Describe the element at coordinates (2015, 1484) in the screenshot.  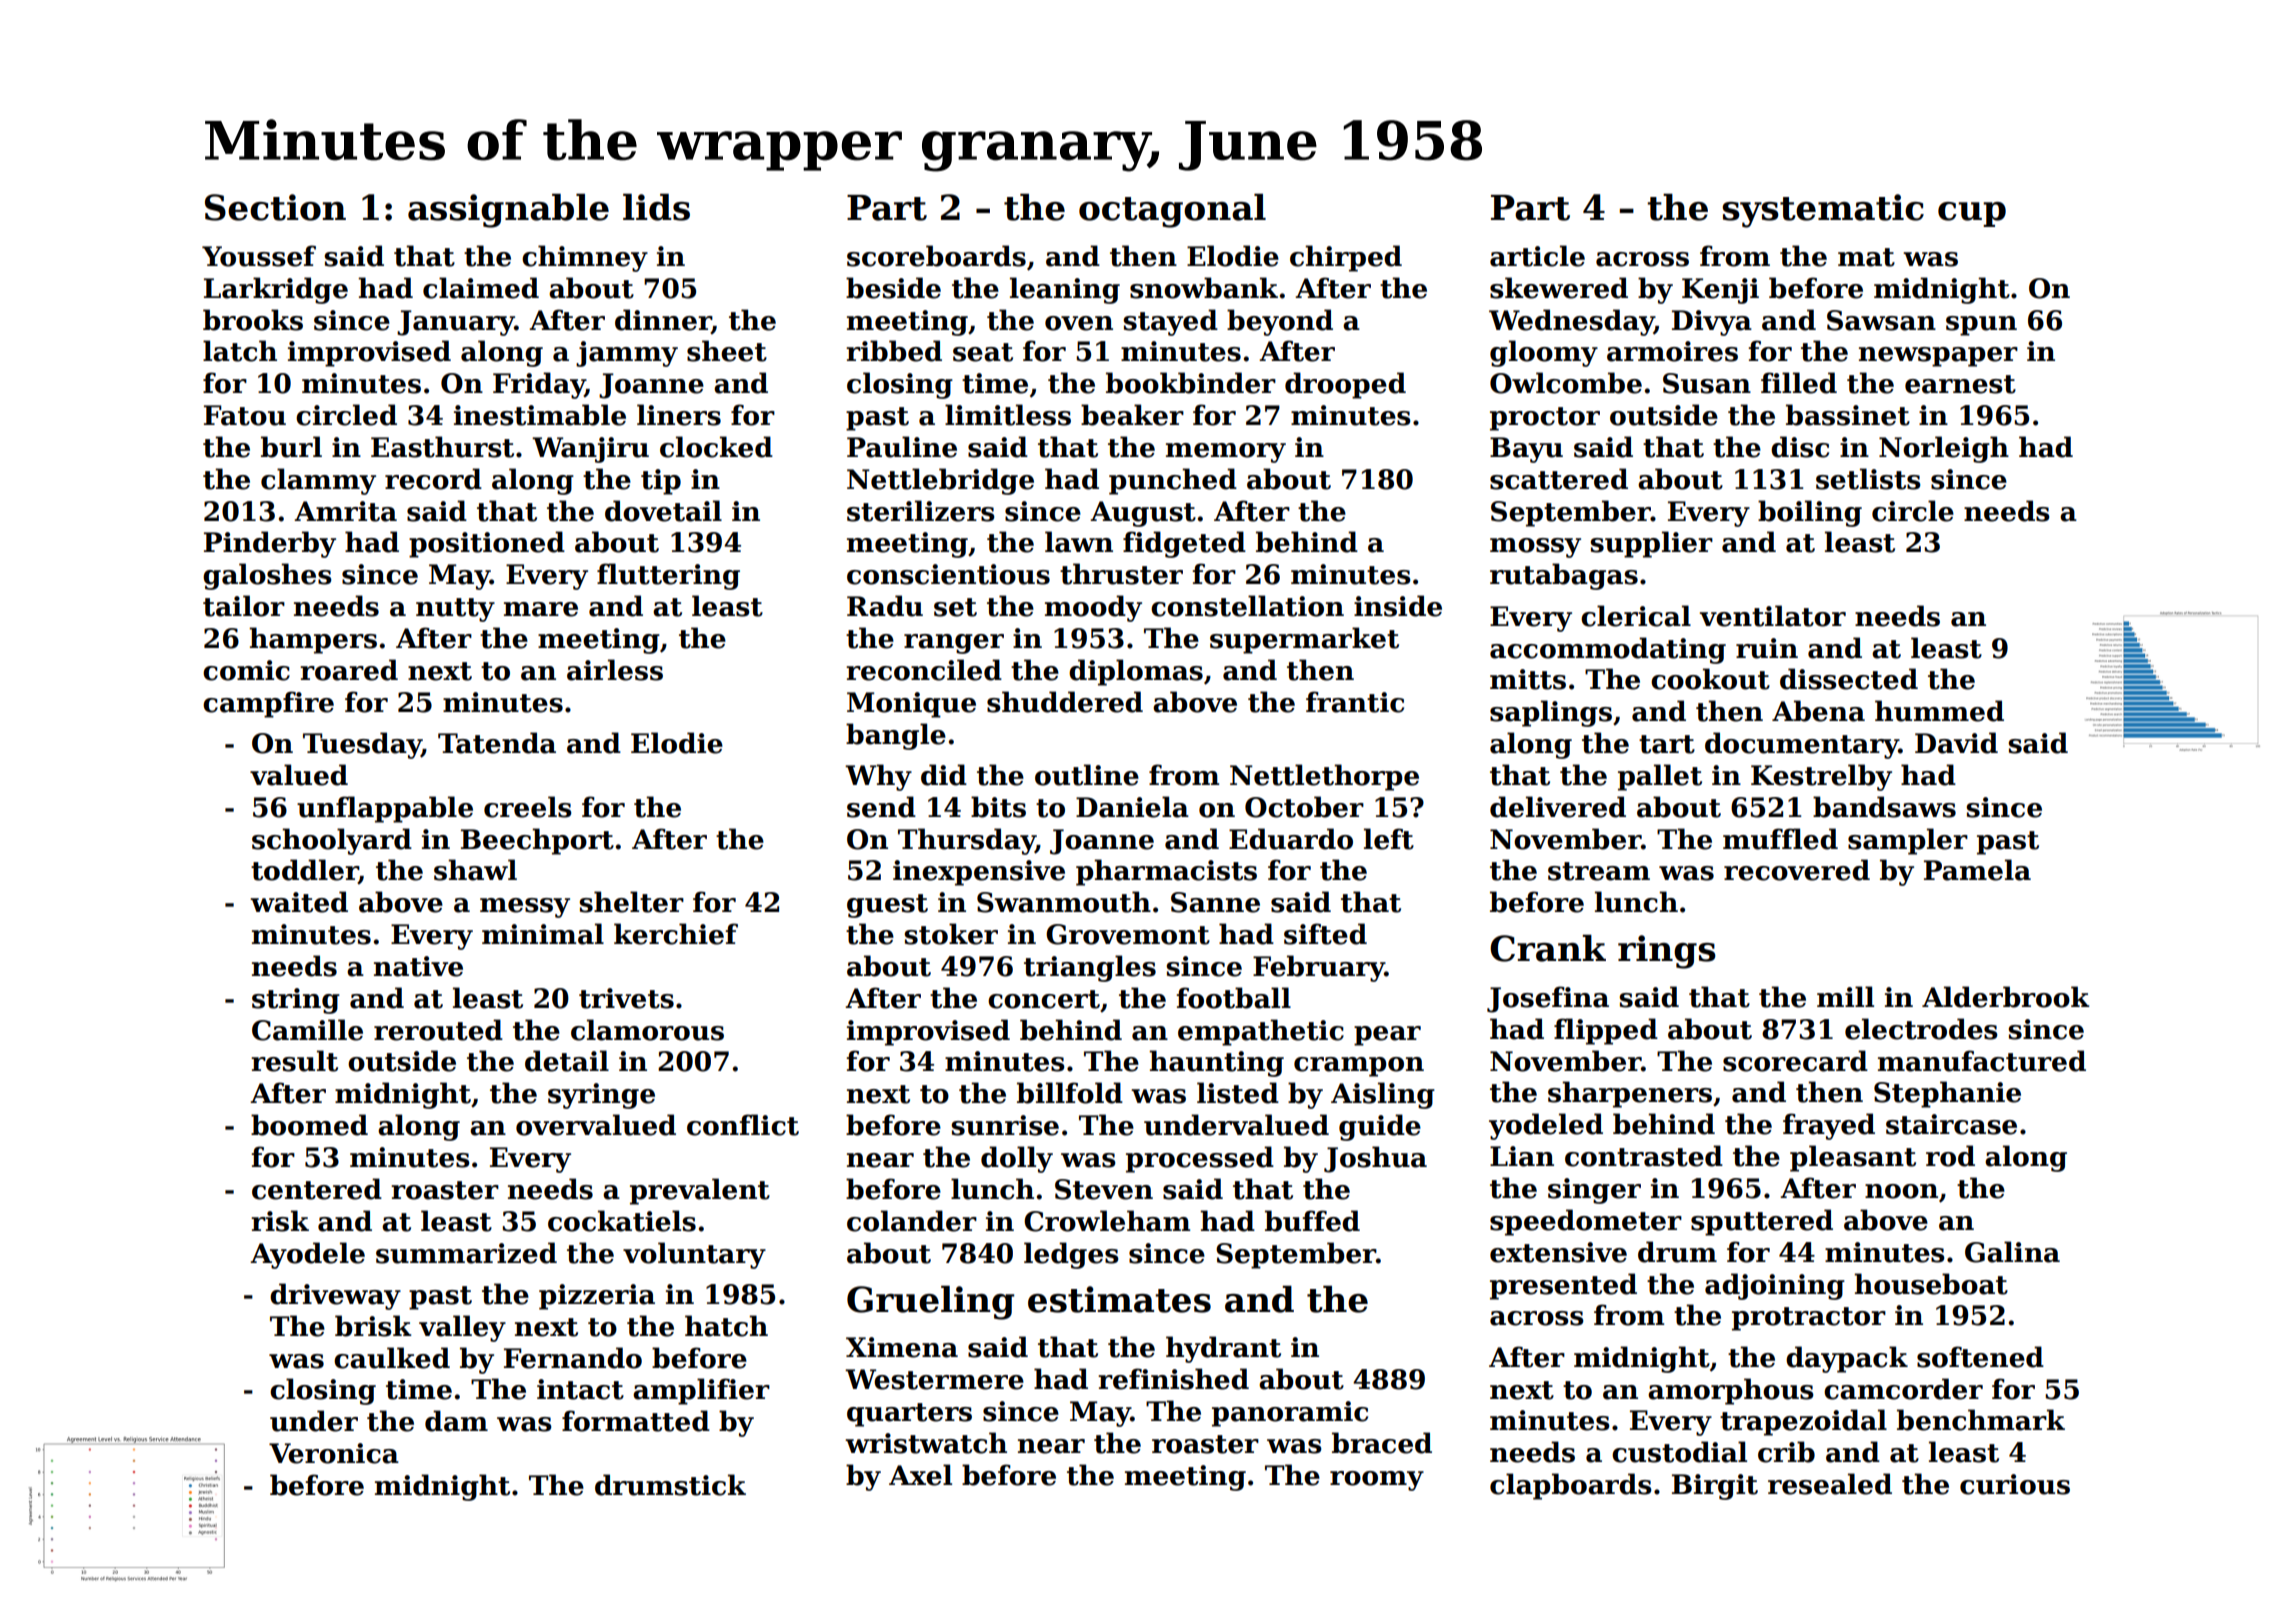
I see `curious` at that location.
